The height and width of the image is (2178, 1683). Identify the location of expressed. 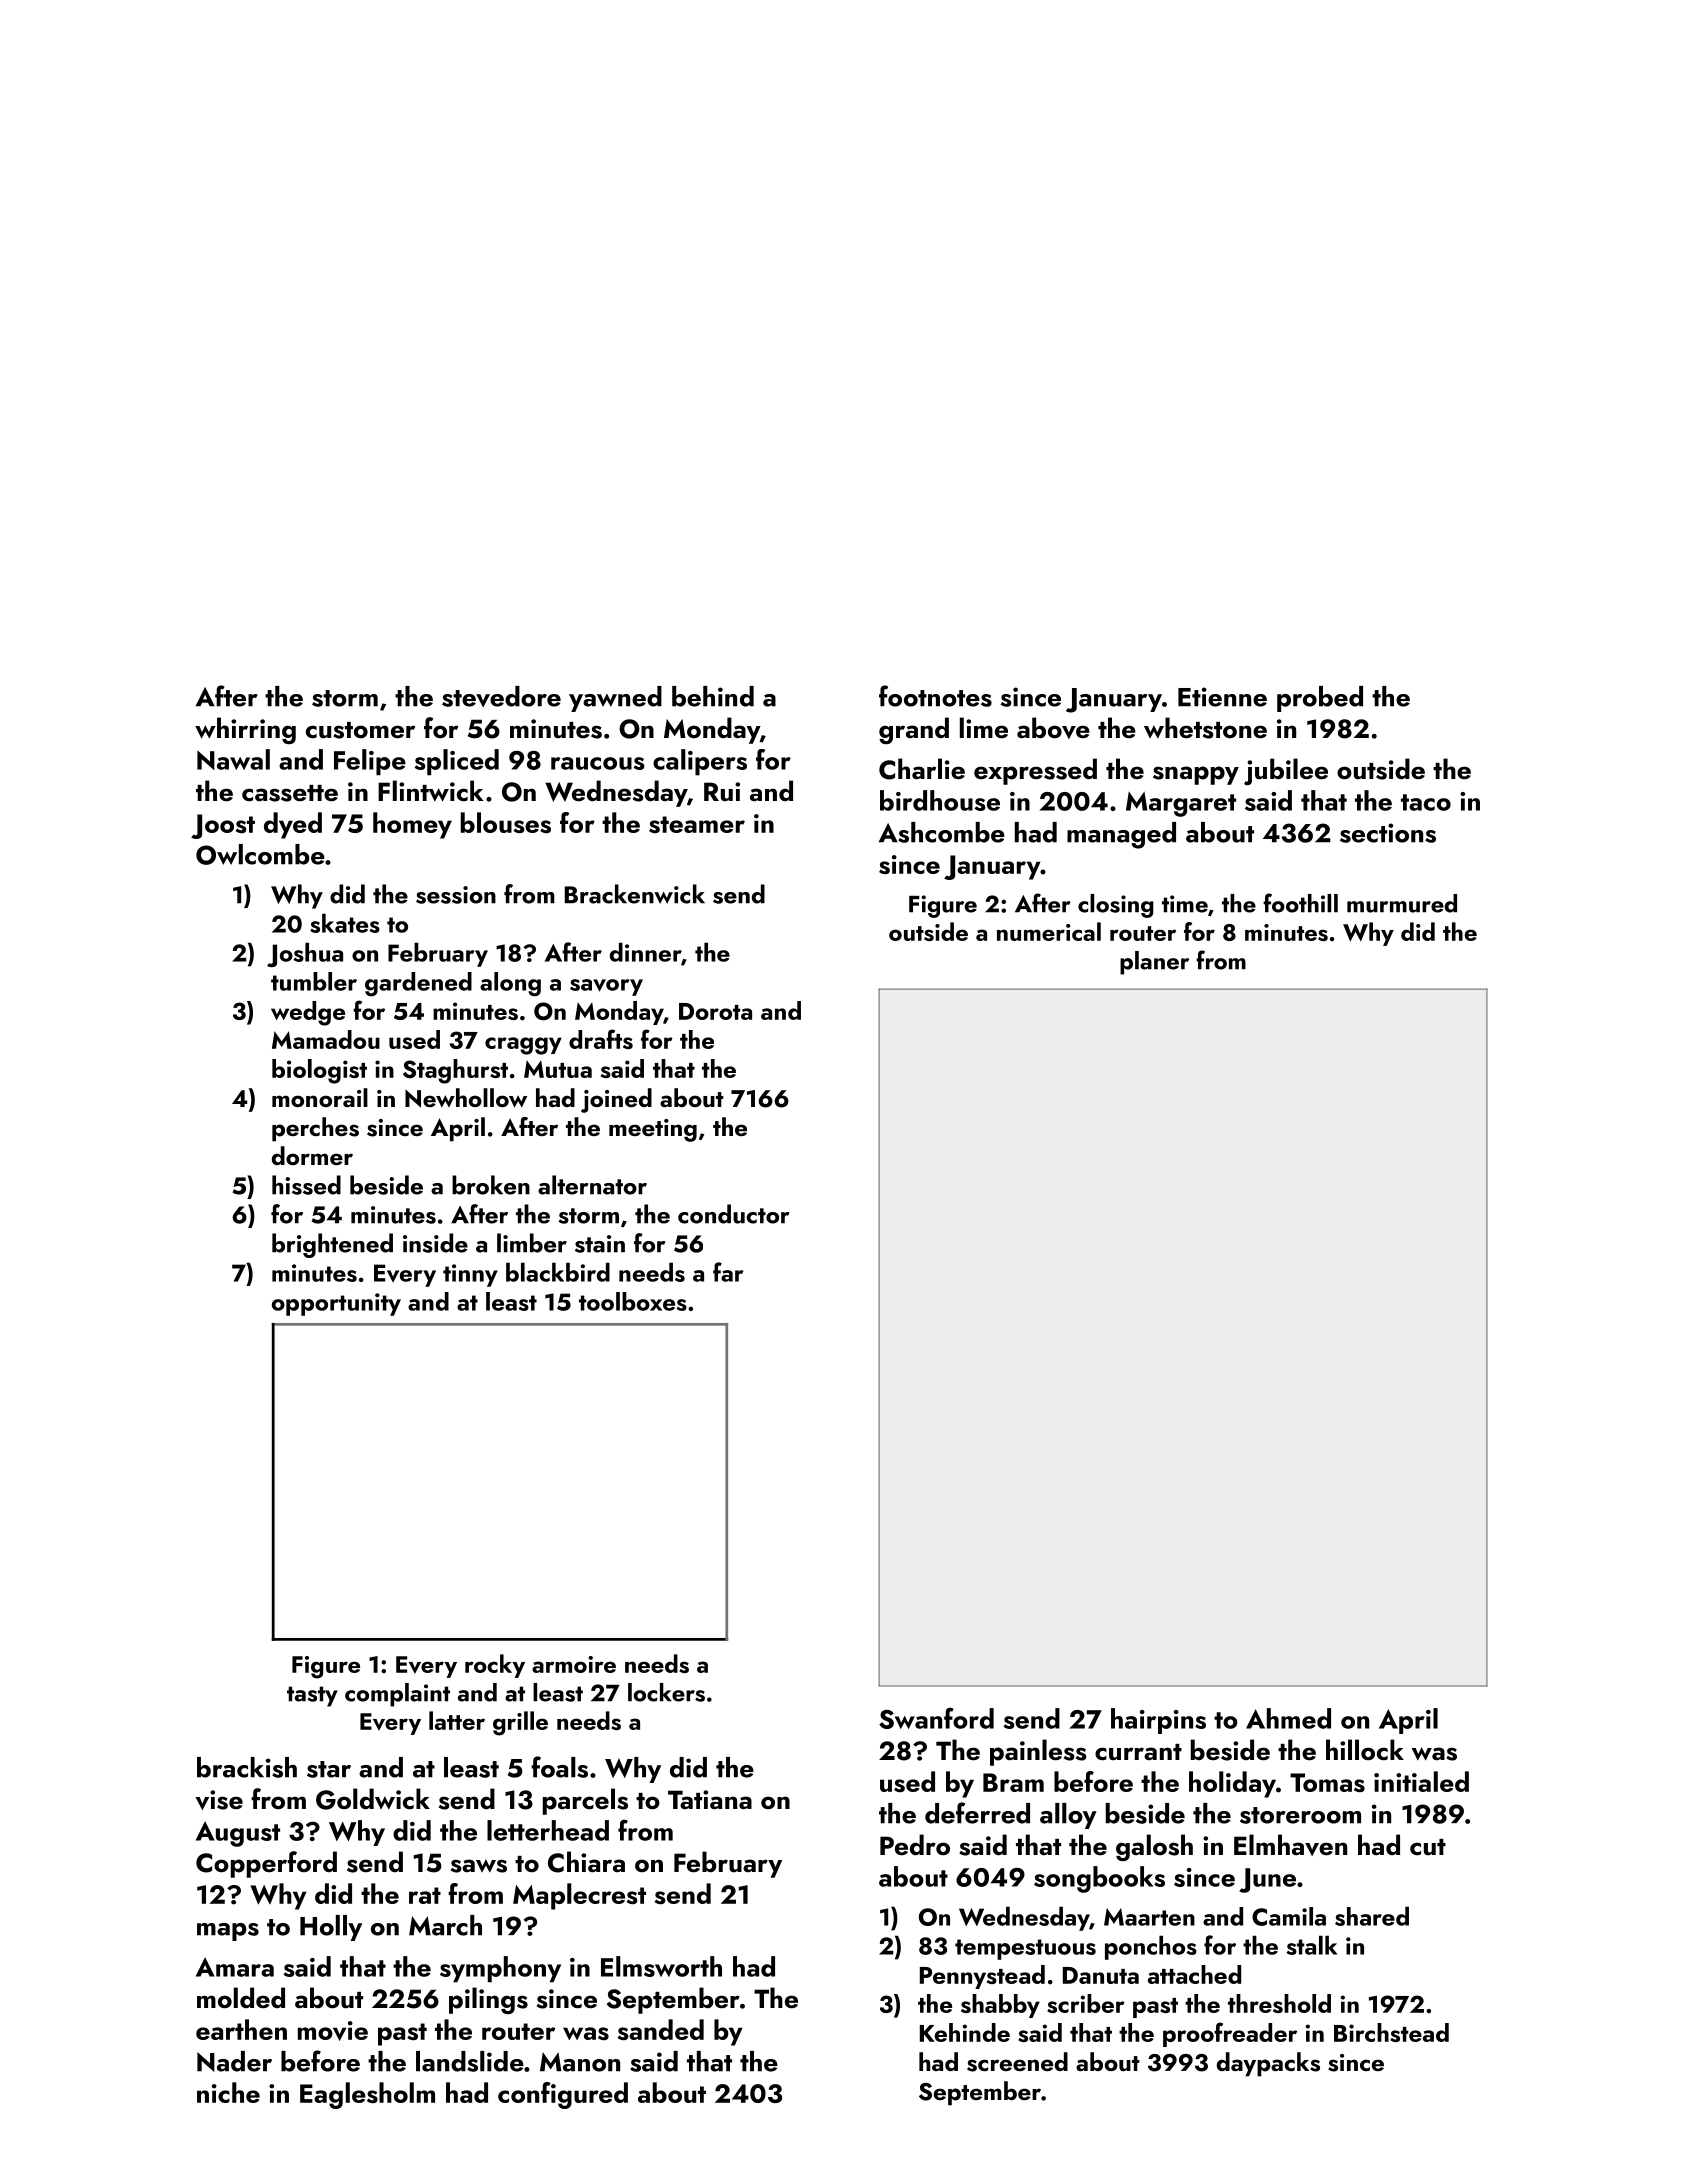
(1035, 771).
